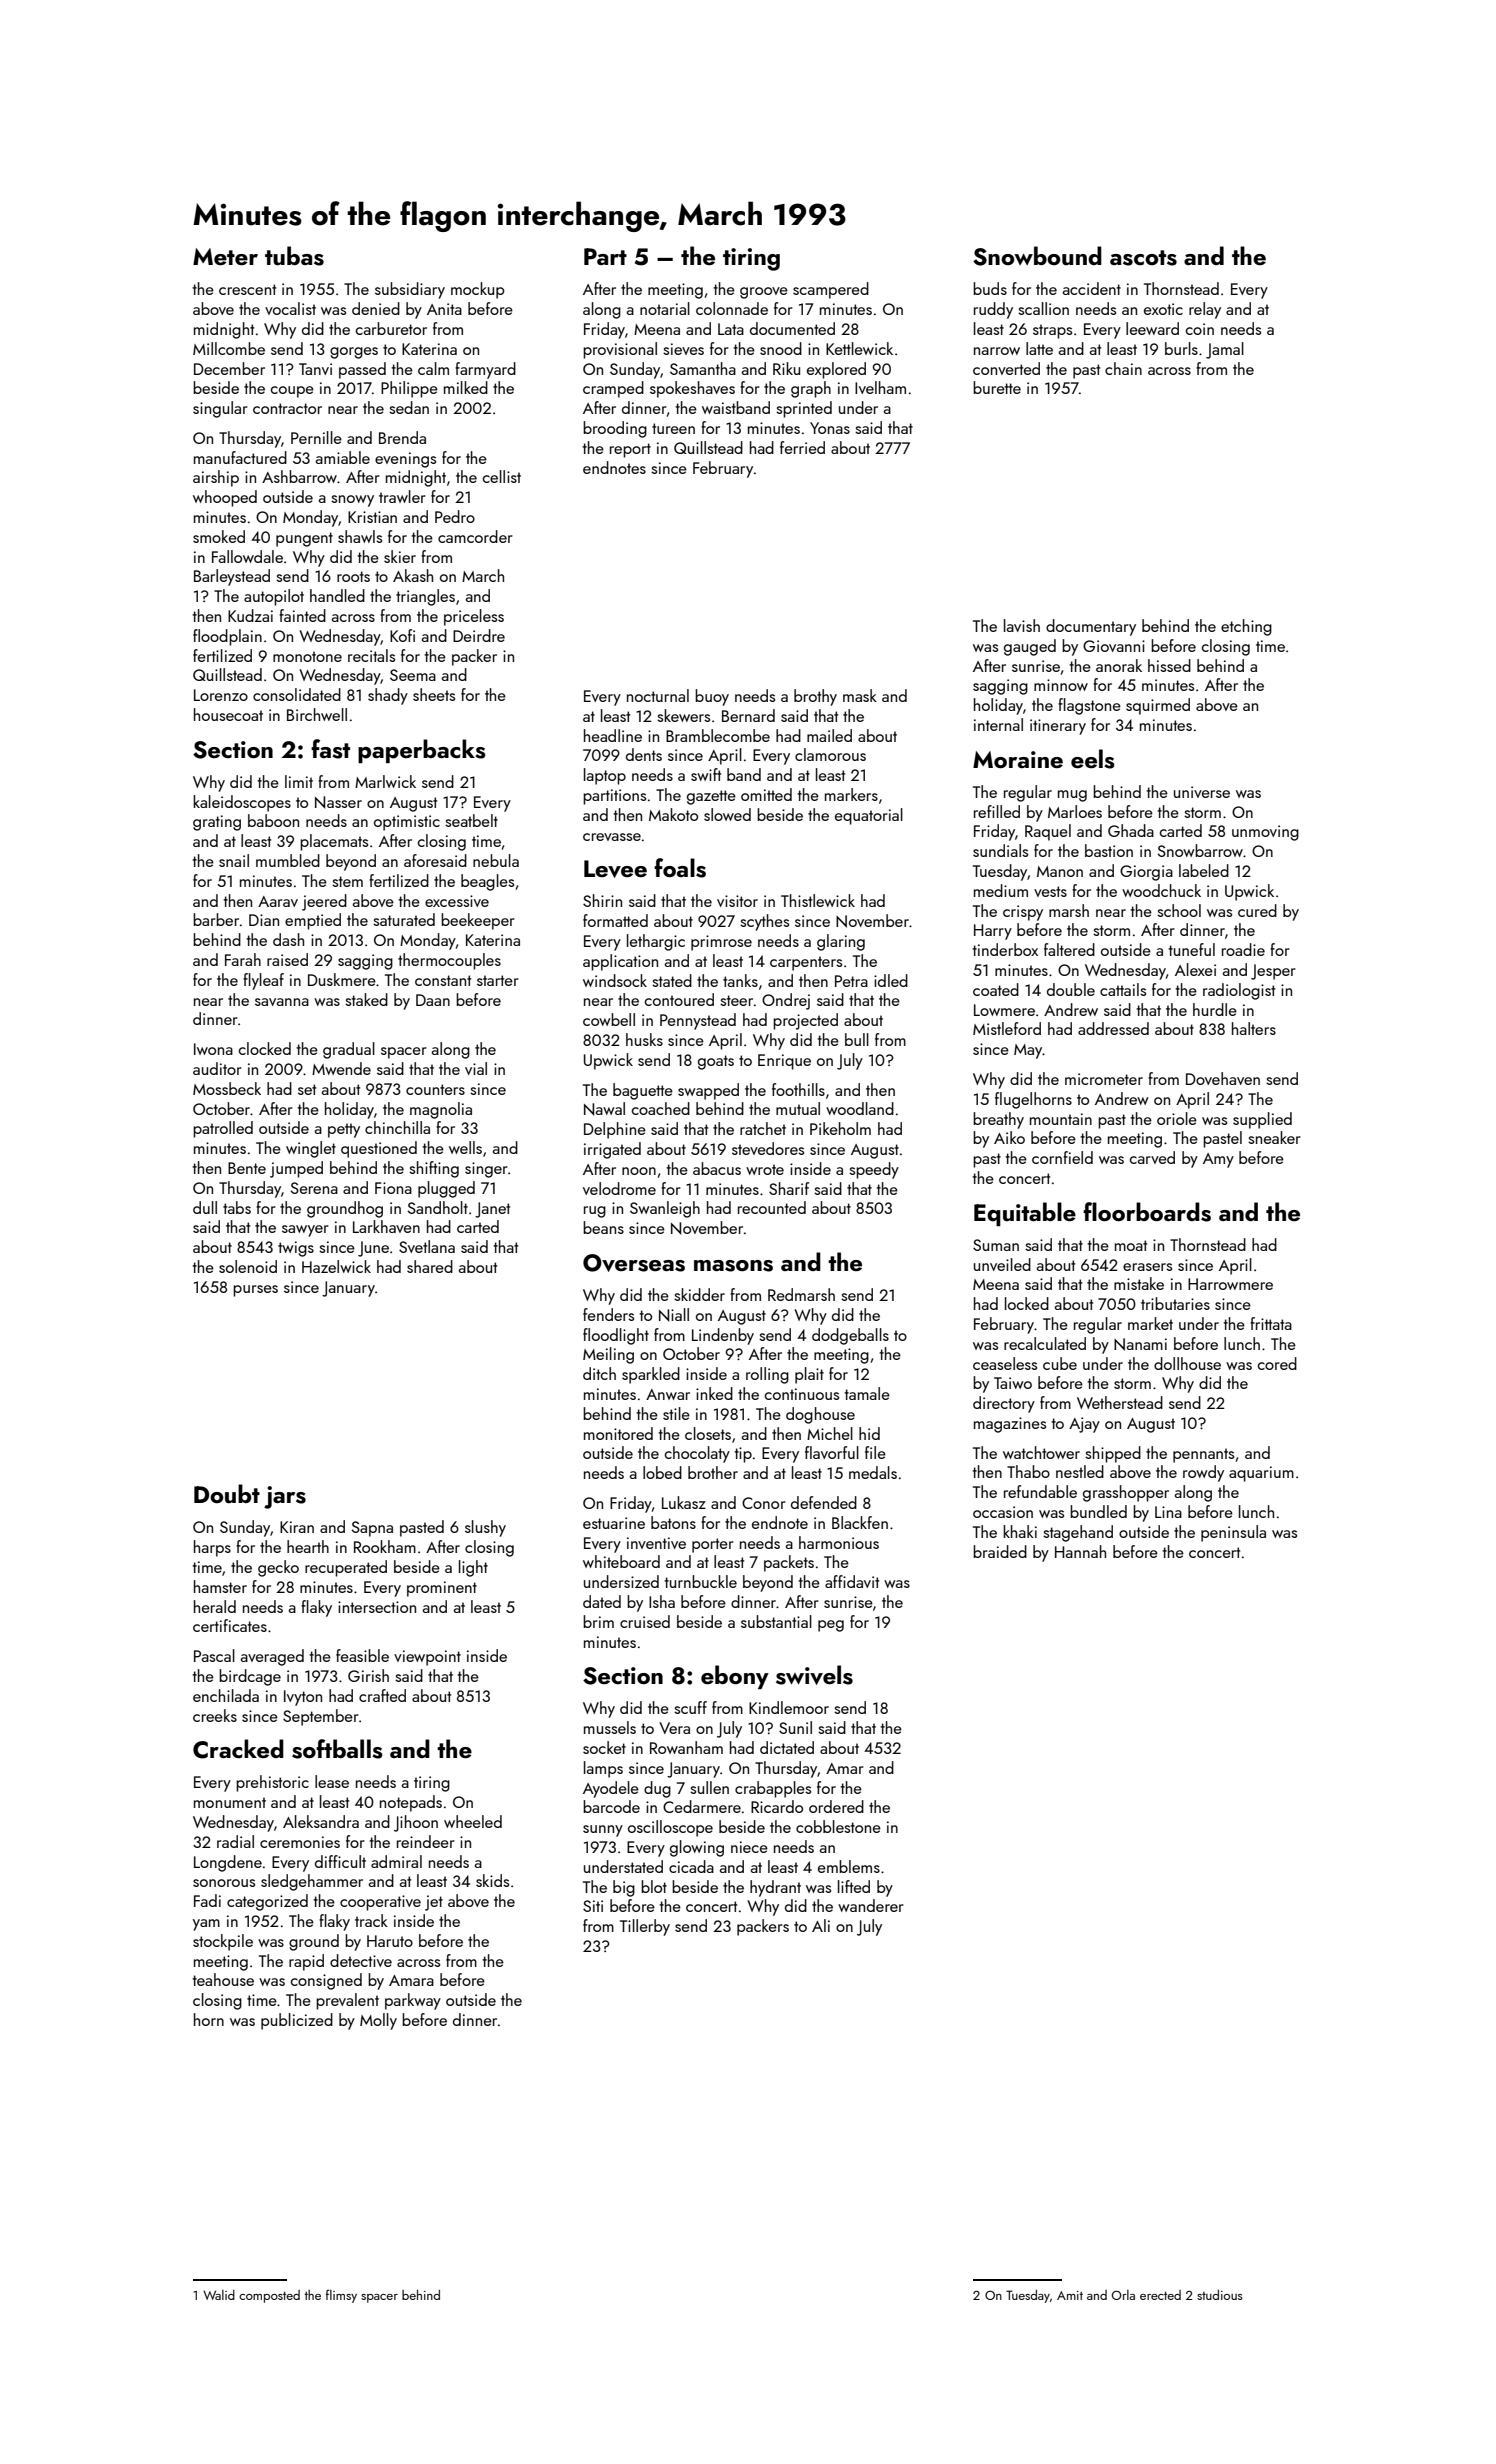  Describe the element at coordinates (723, 1336) in the page. I see `Lindenby` at that location.
